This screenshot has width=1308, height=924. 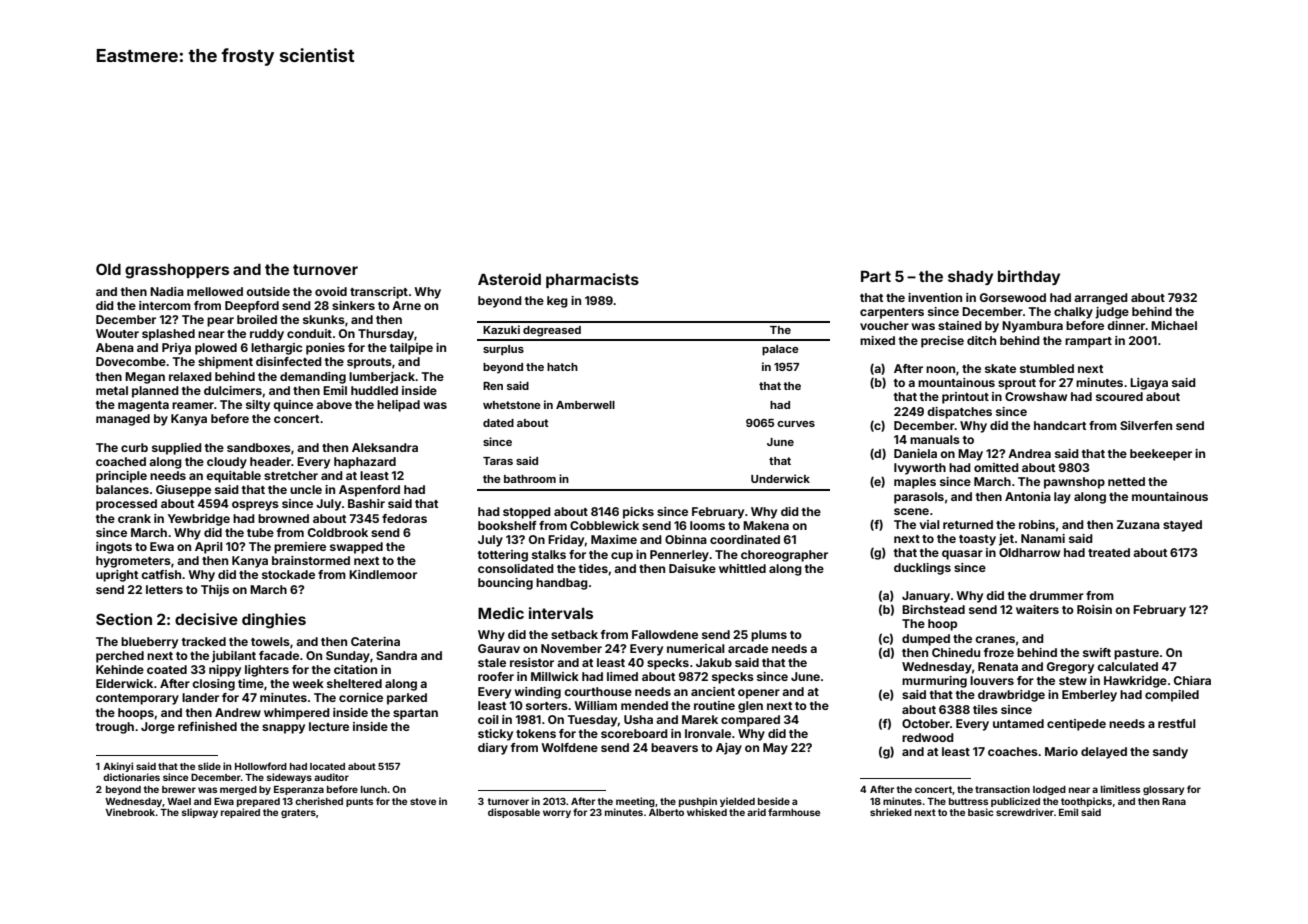 I want to click on Marek, so click(x=700, y=719).
